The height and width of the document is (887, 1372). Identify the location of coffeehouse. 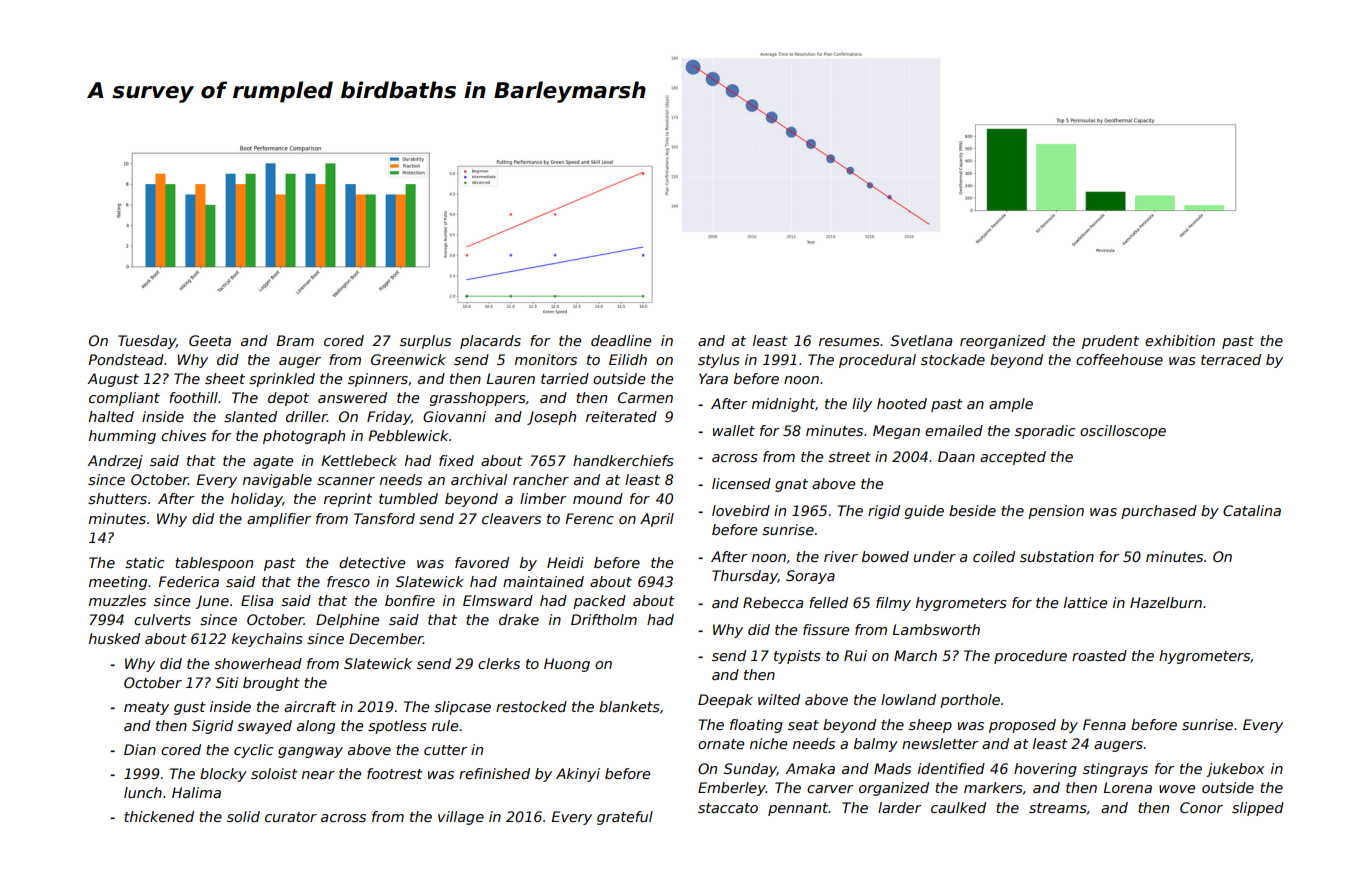
(1119, 359).
